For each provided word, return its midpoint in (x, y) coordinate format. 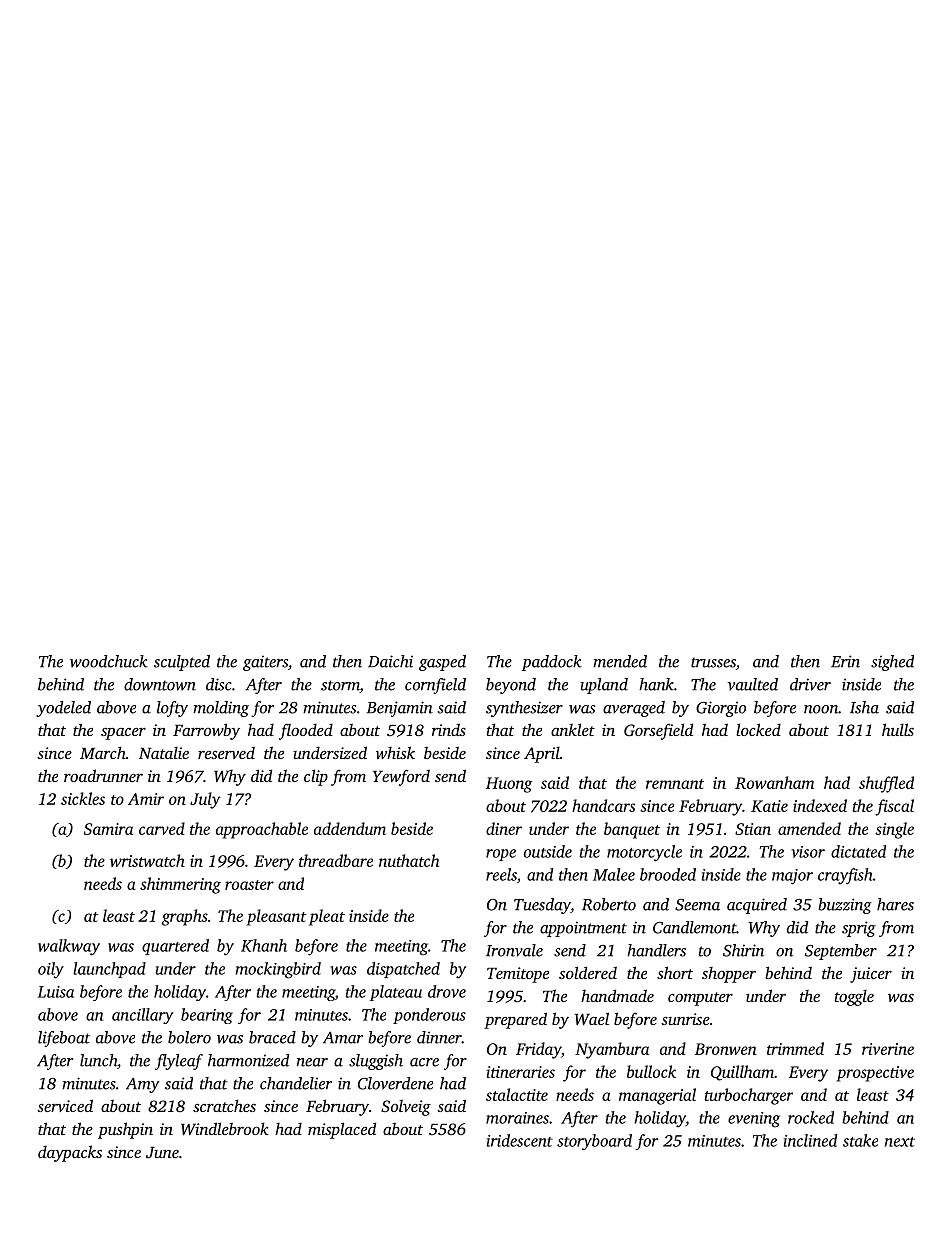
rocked (811, 1117)
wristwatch (147, 860)
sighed (892, 663)
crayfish (845, 876)
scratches (224, 1105)
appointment (583, 929)
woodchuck (109, 661)
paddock (552, 663)
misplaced (342, 1130)
